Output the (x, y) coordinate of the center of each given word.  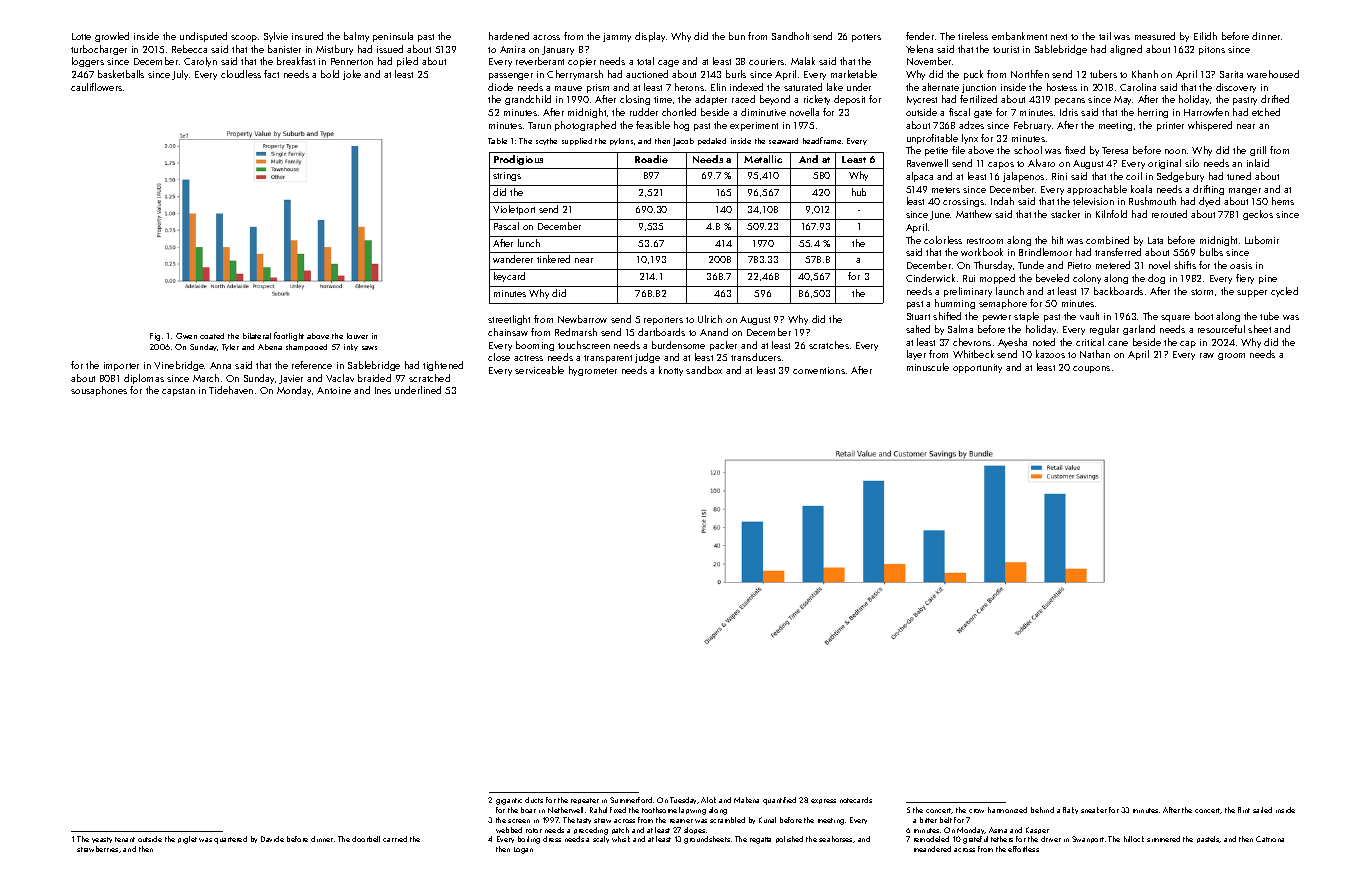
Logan (523, 850)
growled (112, 37)
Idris (1069, 112)
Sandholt (790, 36)
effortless (1023, 849)
